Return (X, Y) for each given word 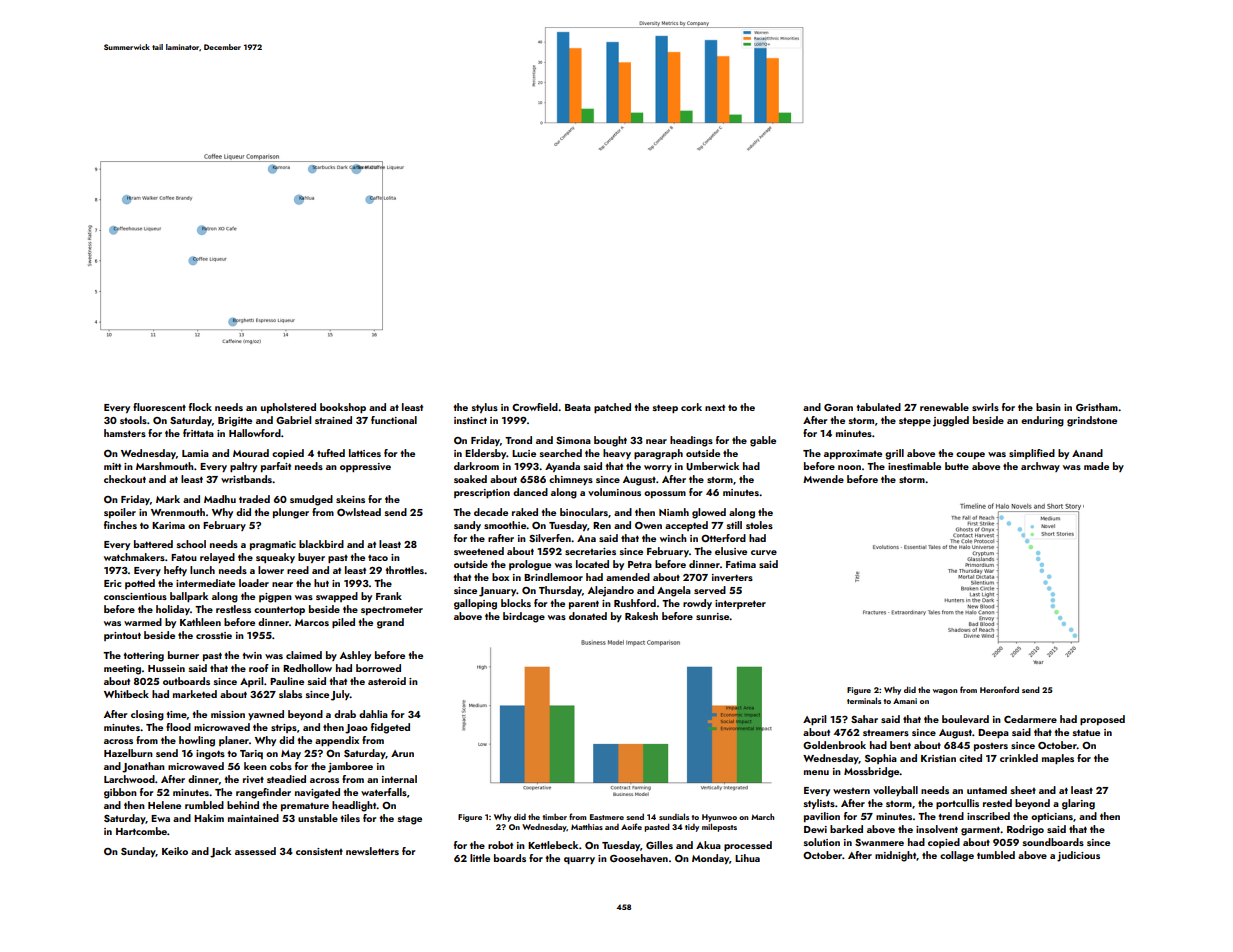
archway (1040, 467)
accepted (686, 526)
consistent (319, 851)
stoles (759, 525)
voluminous (614, 492)
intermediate (205, 583)
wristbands (246, 479)
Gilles (659, 845)
